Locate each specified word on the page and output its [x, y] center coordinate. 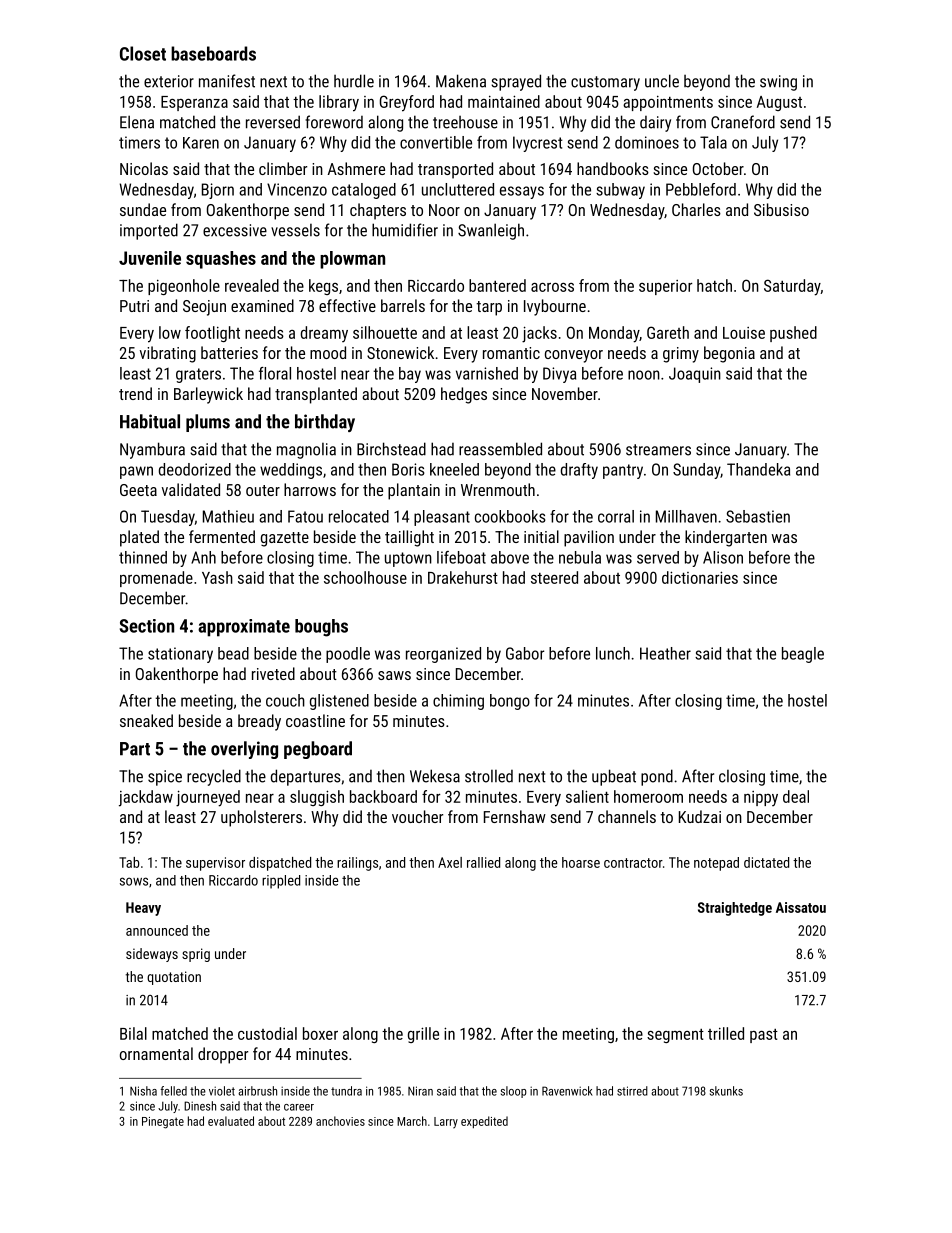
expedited [484, 1122]
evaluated [231, 1121]
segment [675, 1036]
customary [605, 83]
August [779, 103]
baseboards [213, 53]
